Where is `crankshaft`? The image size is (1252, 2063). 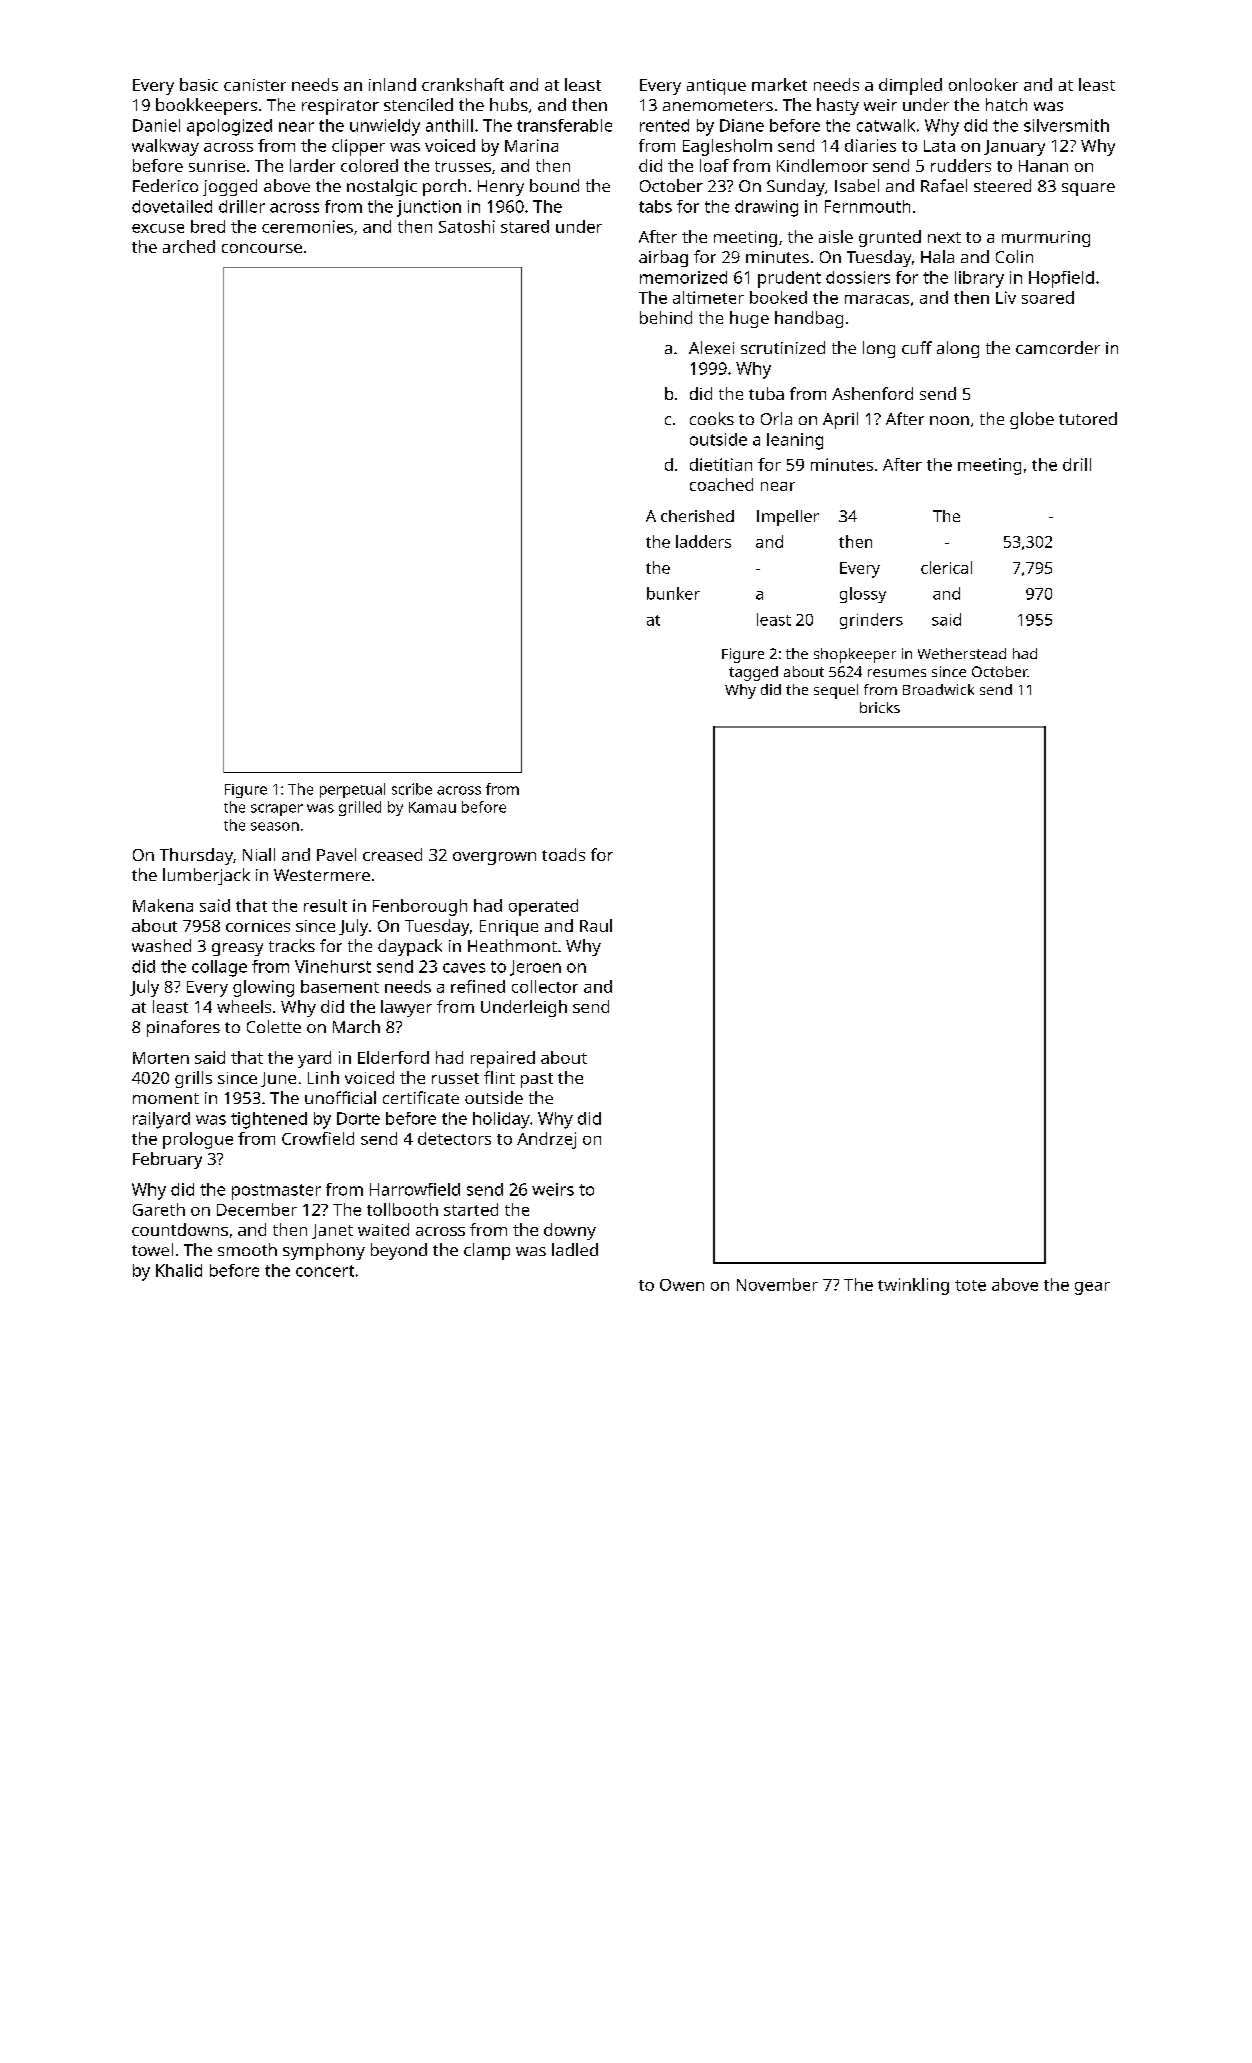 crankshaft is located at coordinates (463, 84).
